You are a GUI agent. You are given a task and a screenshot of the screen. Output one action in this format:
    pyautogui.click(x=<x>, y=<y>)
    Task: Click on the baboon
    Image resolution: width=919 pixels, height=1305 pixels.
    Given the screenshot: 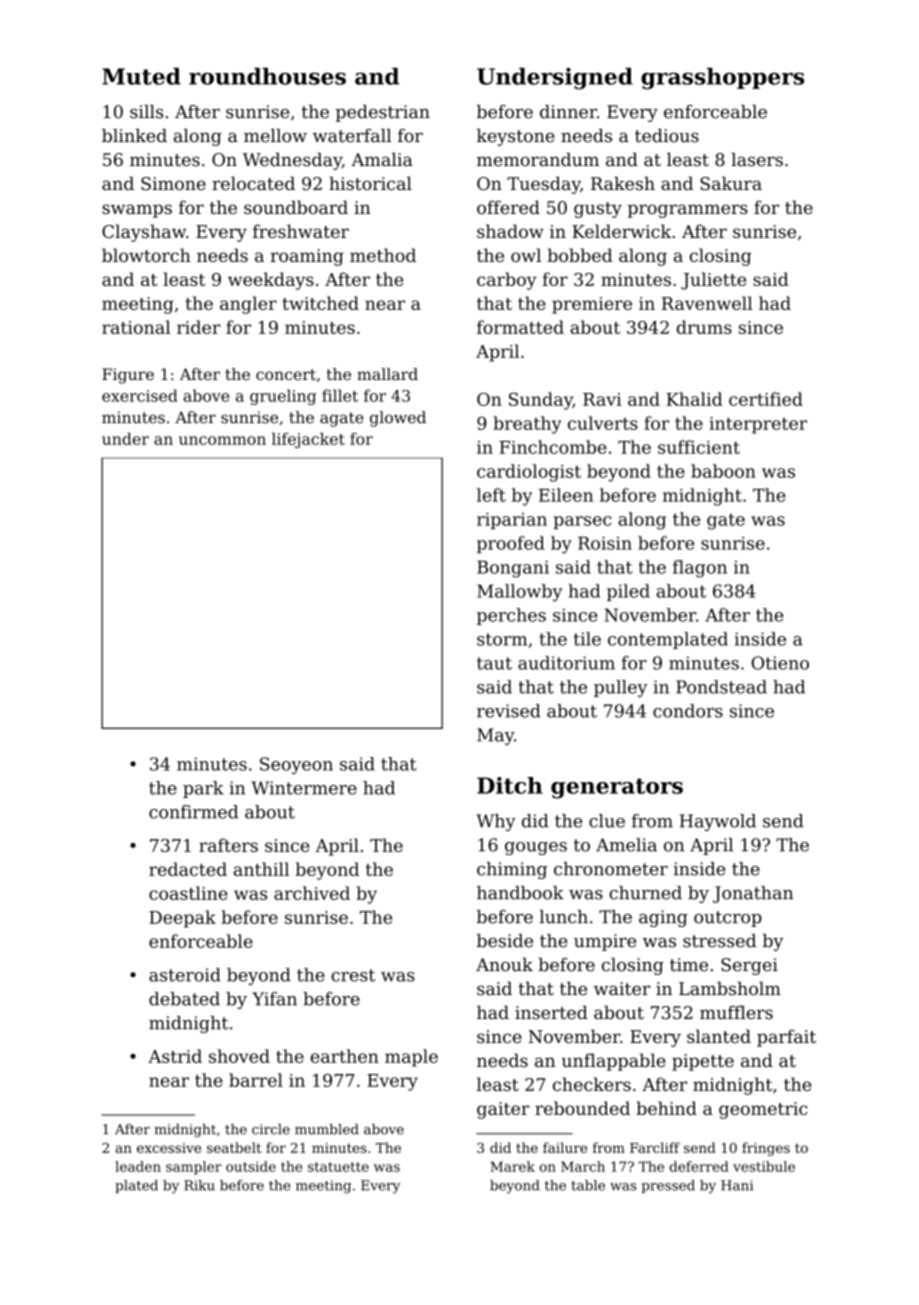 What is the action you would take?
    pyautogui.click(x=723, y=471)
